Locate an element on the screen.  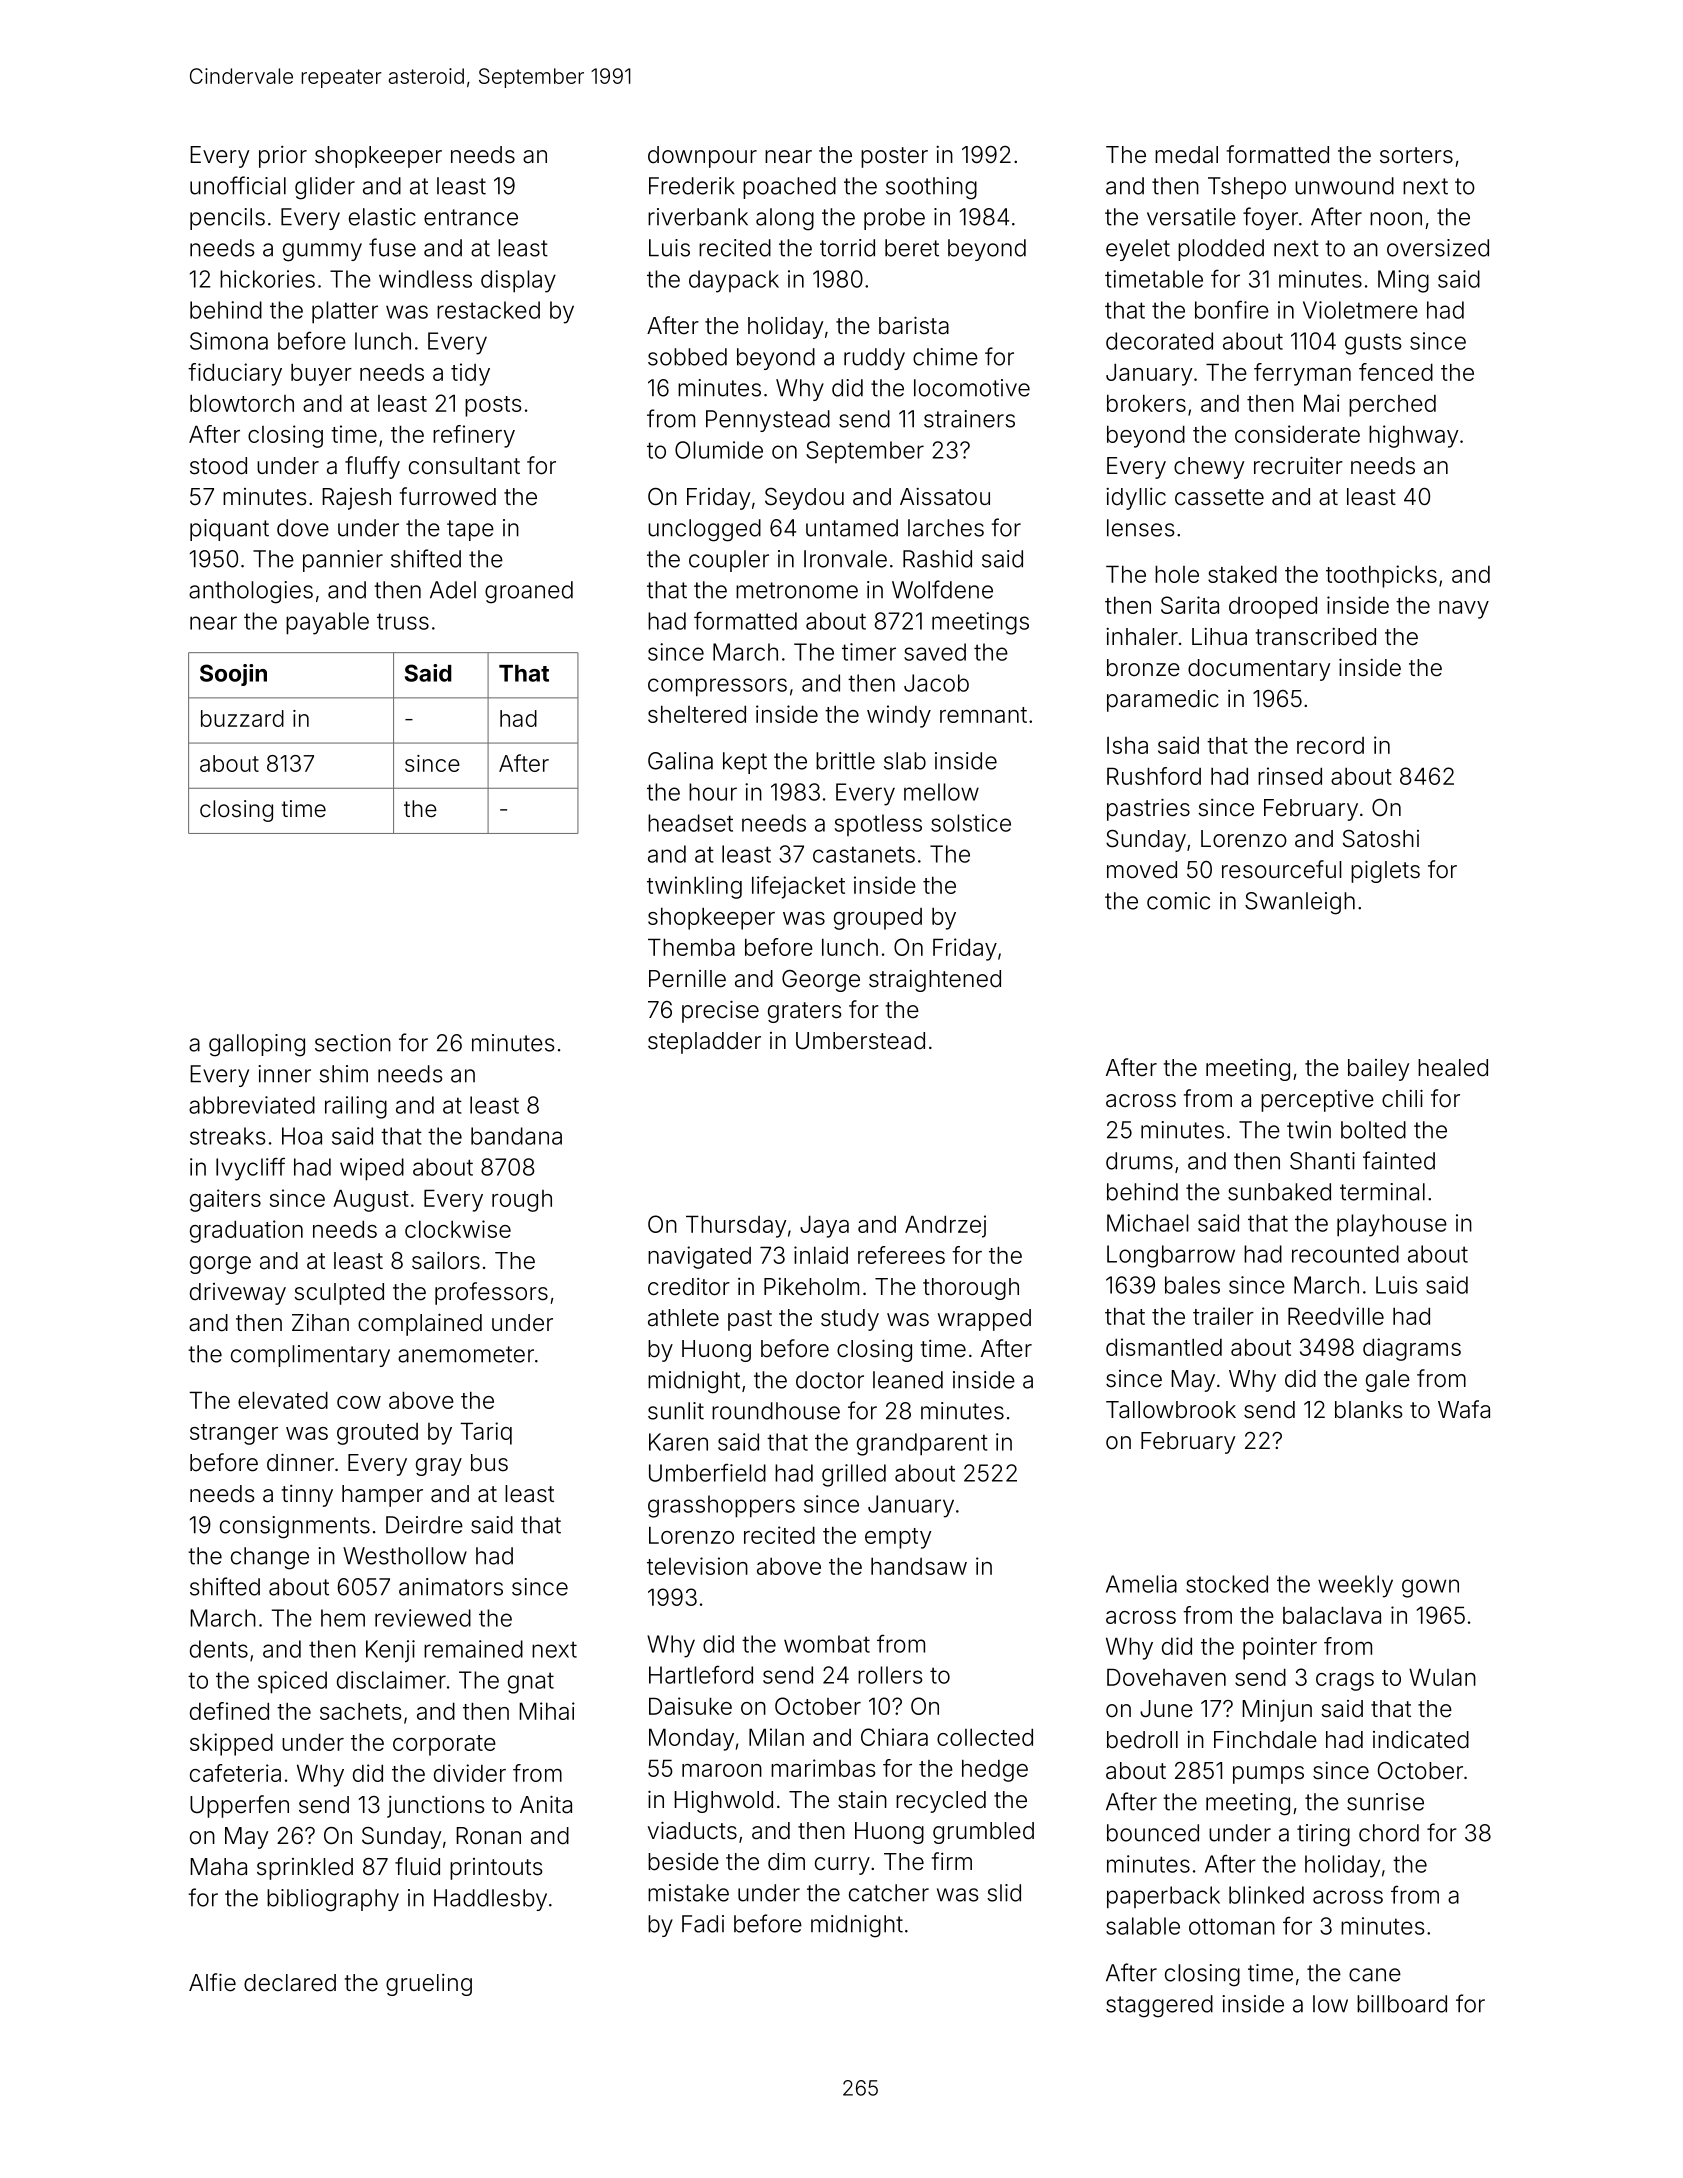
Galina is located at coordinates (680, 761).
